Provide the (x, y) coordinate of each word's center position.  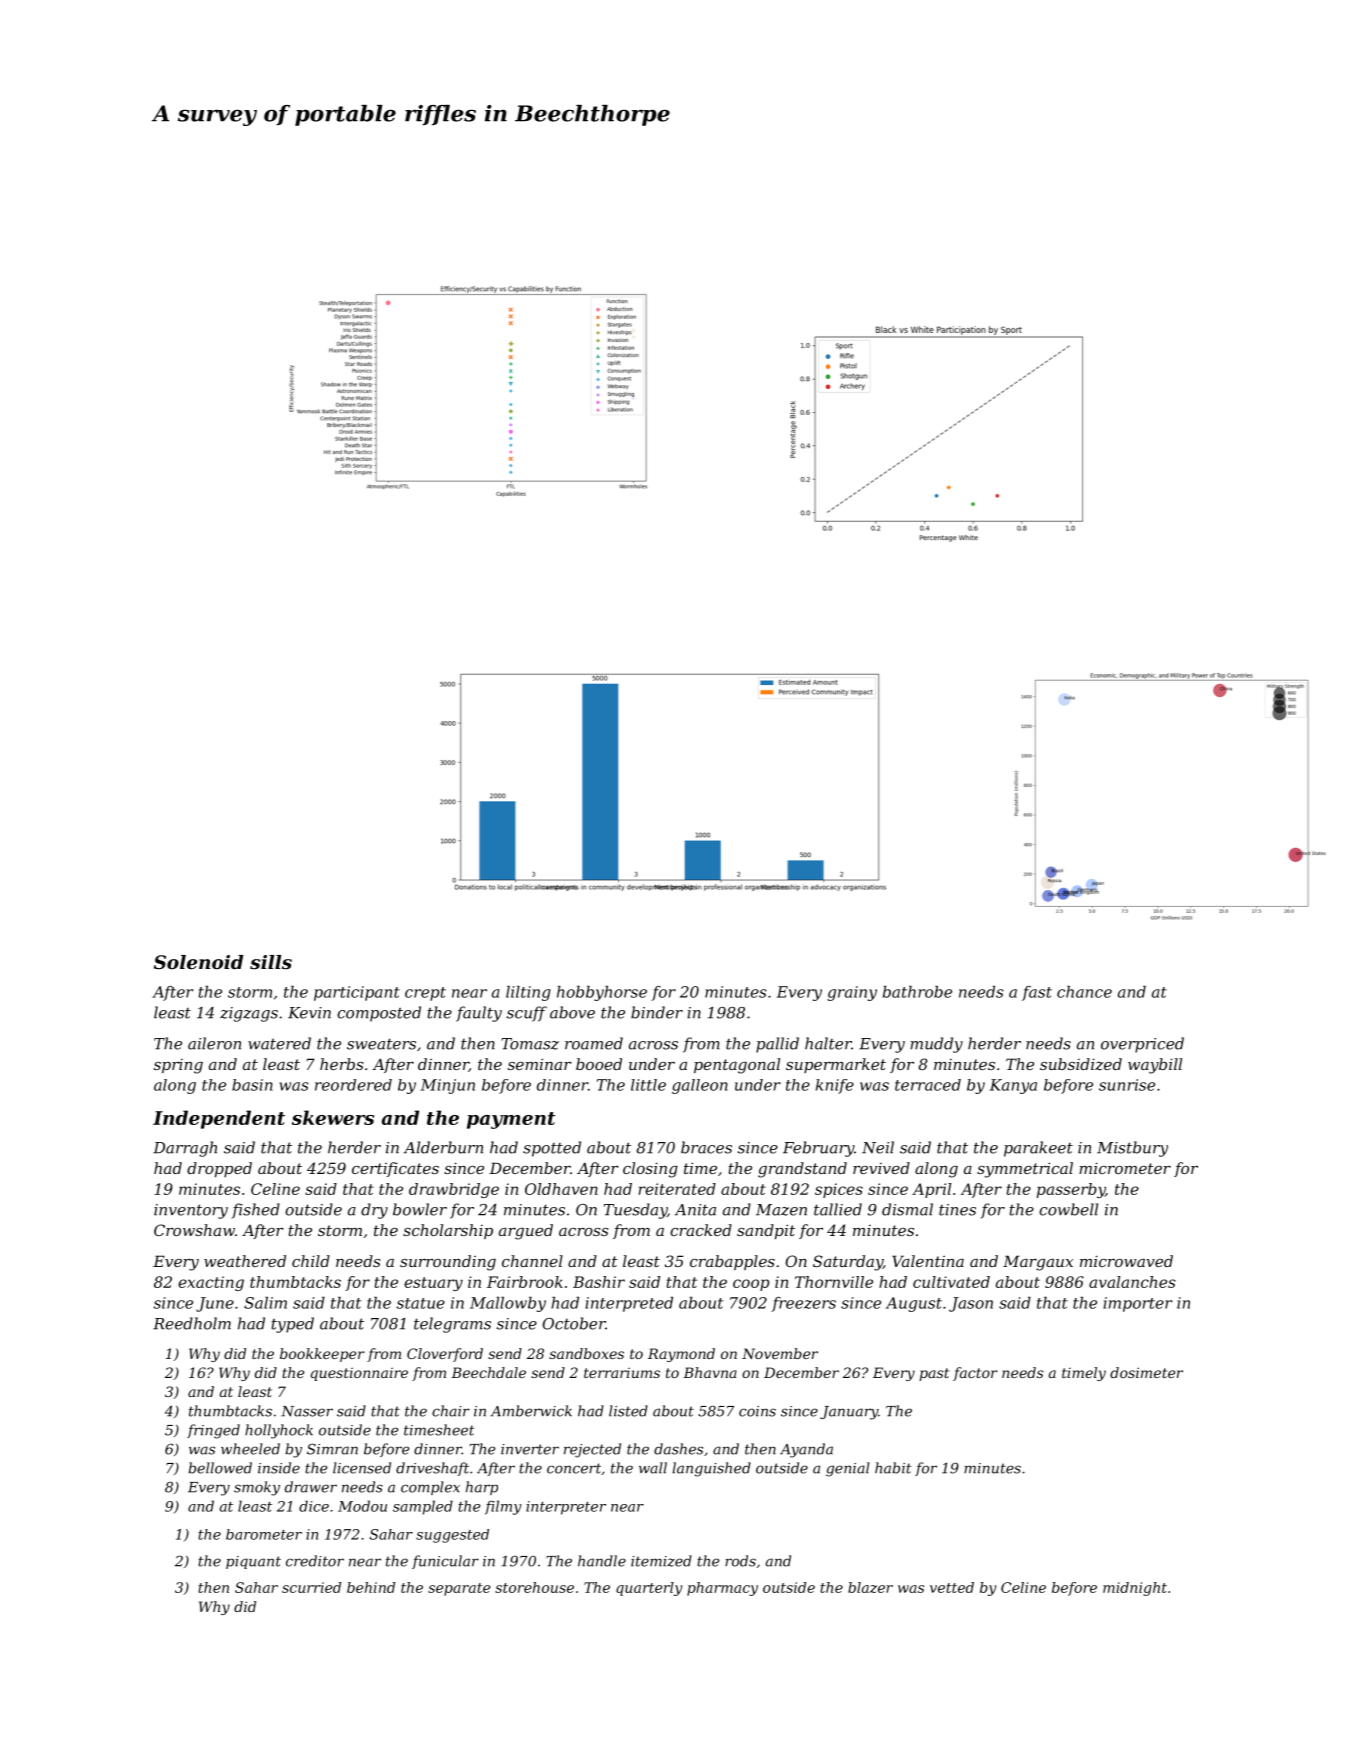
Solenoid (198, 962)
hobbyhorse (602, 993)
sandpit (766, 1231)
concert (574, 1468)
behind (371, 1587)
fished (256, 1211)
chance (1084, 992)
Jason (971, 1304)
